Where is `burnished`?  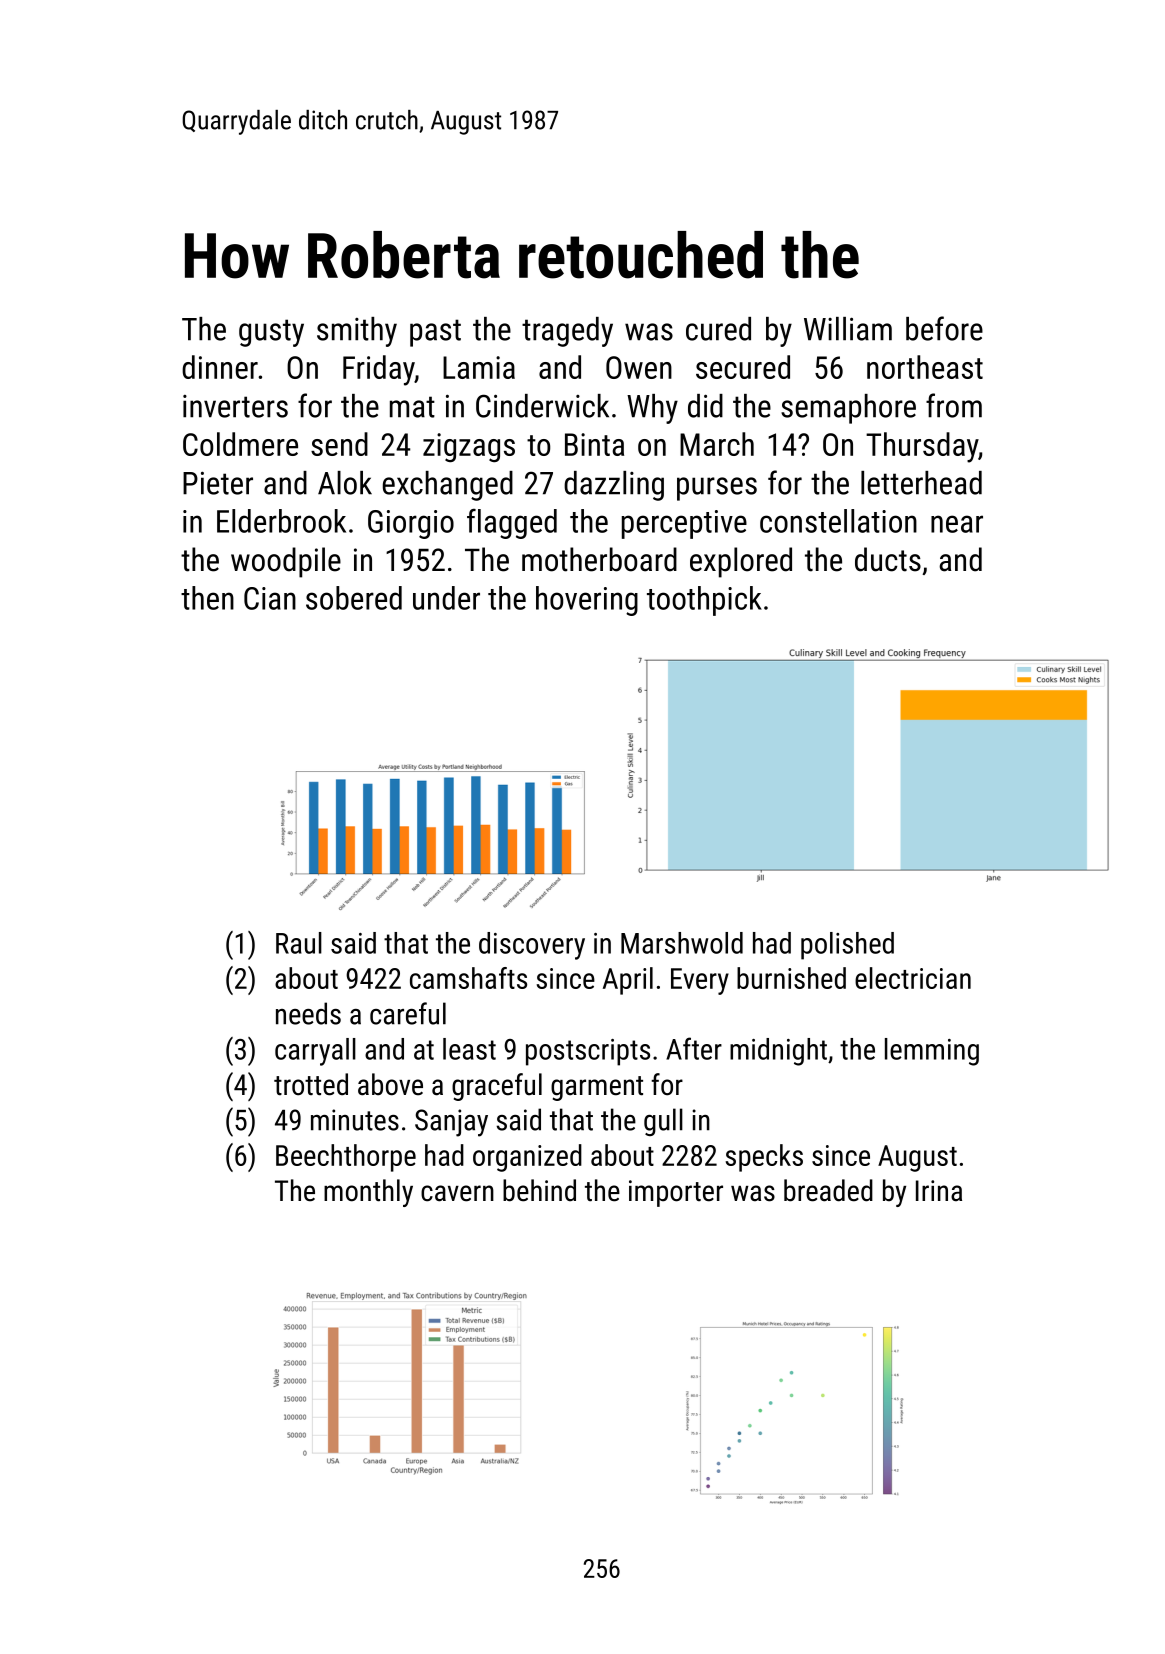
burnished is located at coordinates (791, 978).
